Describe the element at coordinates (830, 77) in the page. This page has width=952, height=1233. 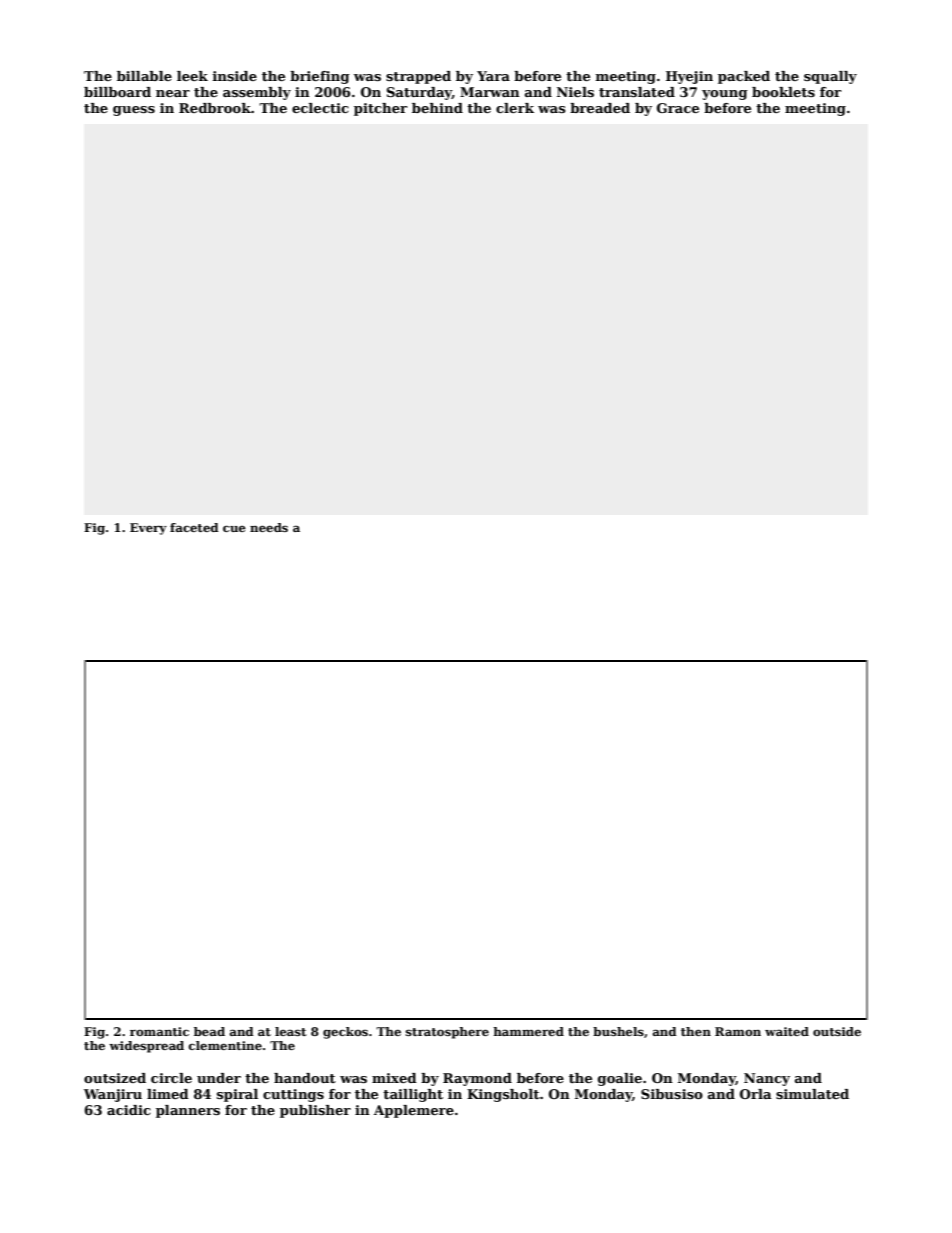
I see `squally` at that location.
